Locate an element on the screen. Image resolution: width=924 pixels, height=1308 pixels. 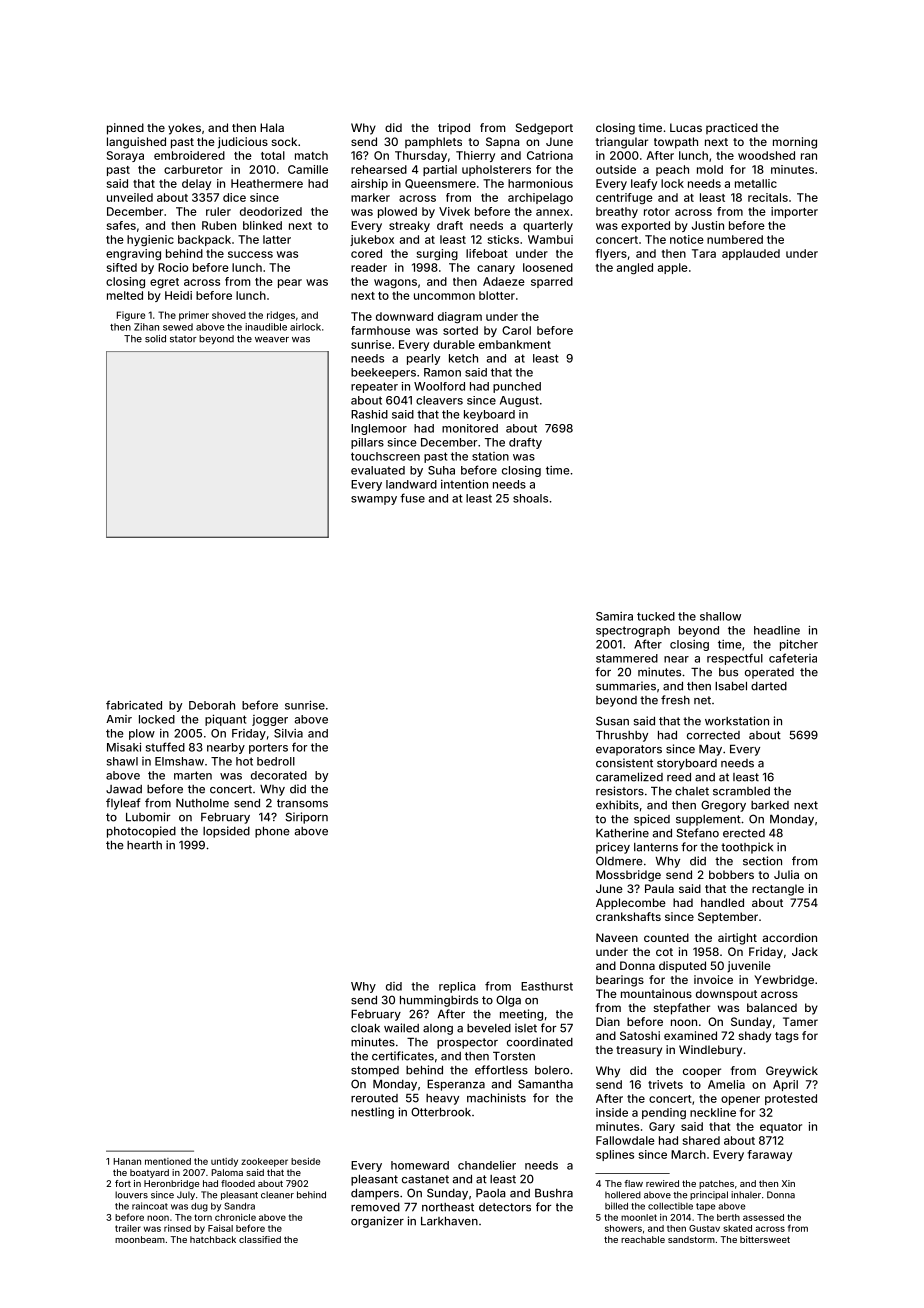
angled is located at coordinates (635, 269).
